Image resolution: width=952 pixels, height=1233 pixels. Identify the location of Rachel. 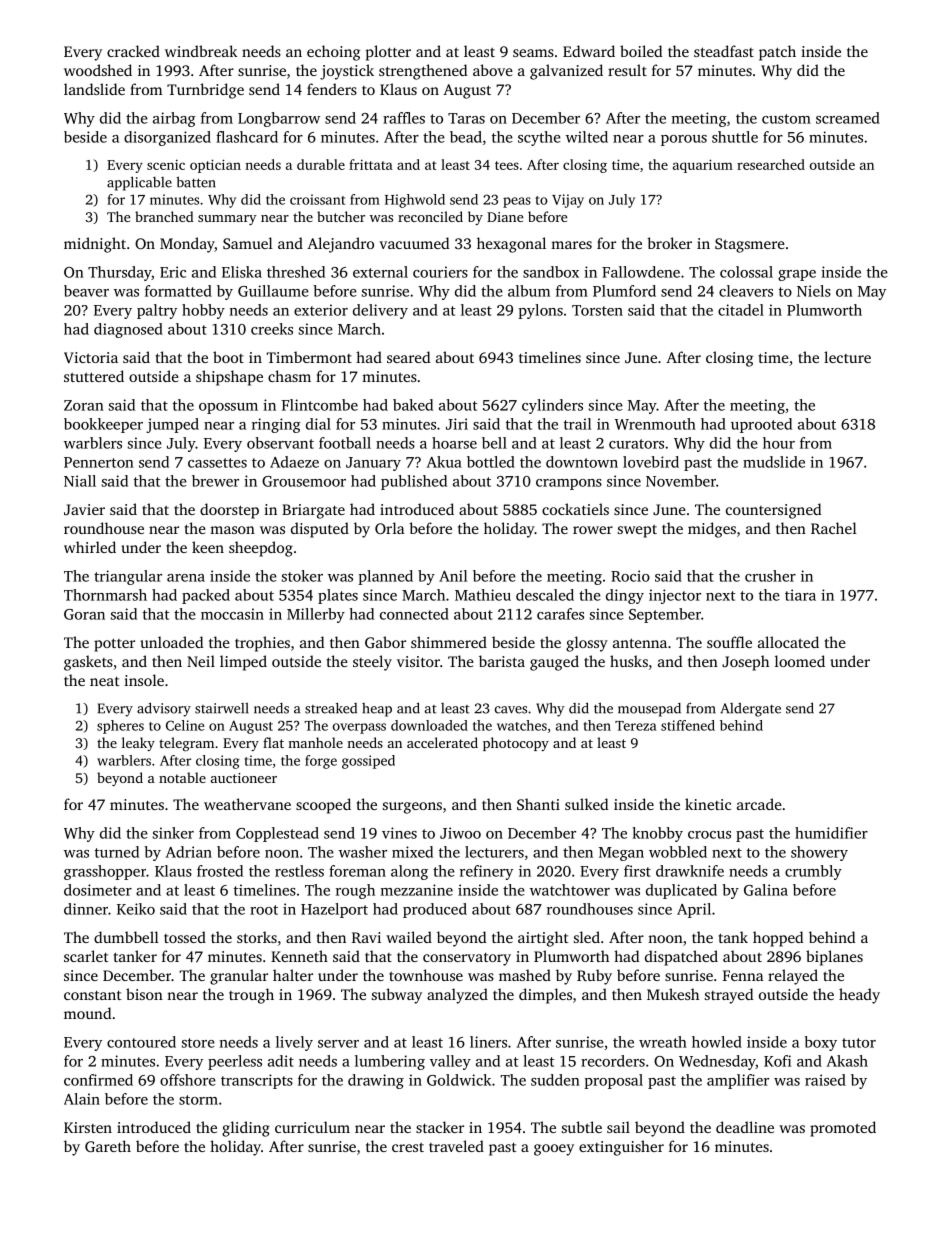
(834, 528).
